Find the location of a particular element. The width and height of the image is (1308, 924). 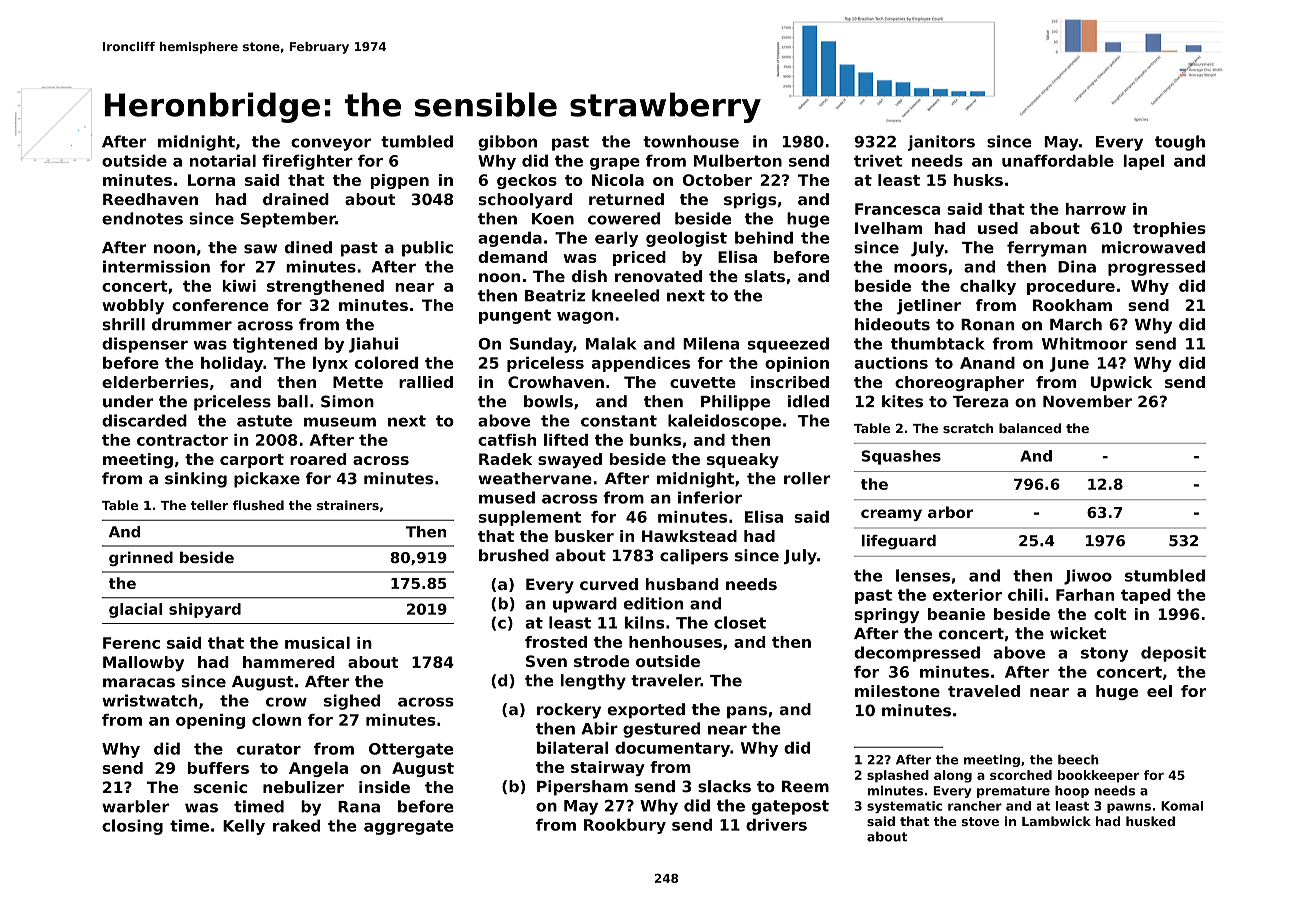

grinned is located at coordinates (141, 558).
